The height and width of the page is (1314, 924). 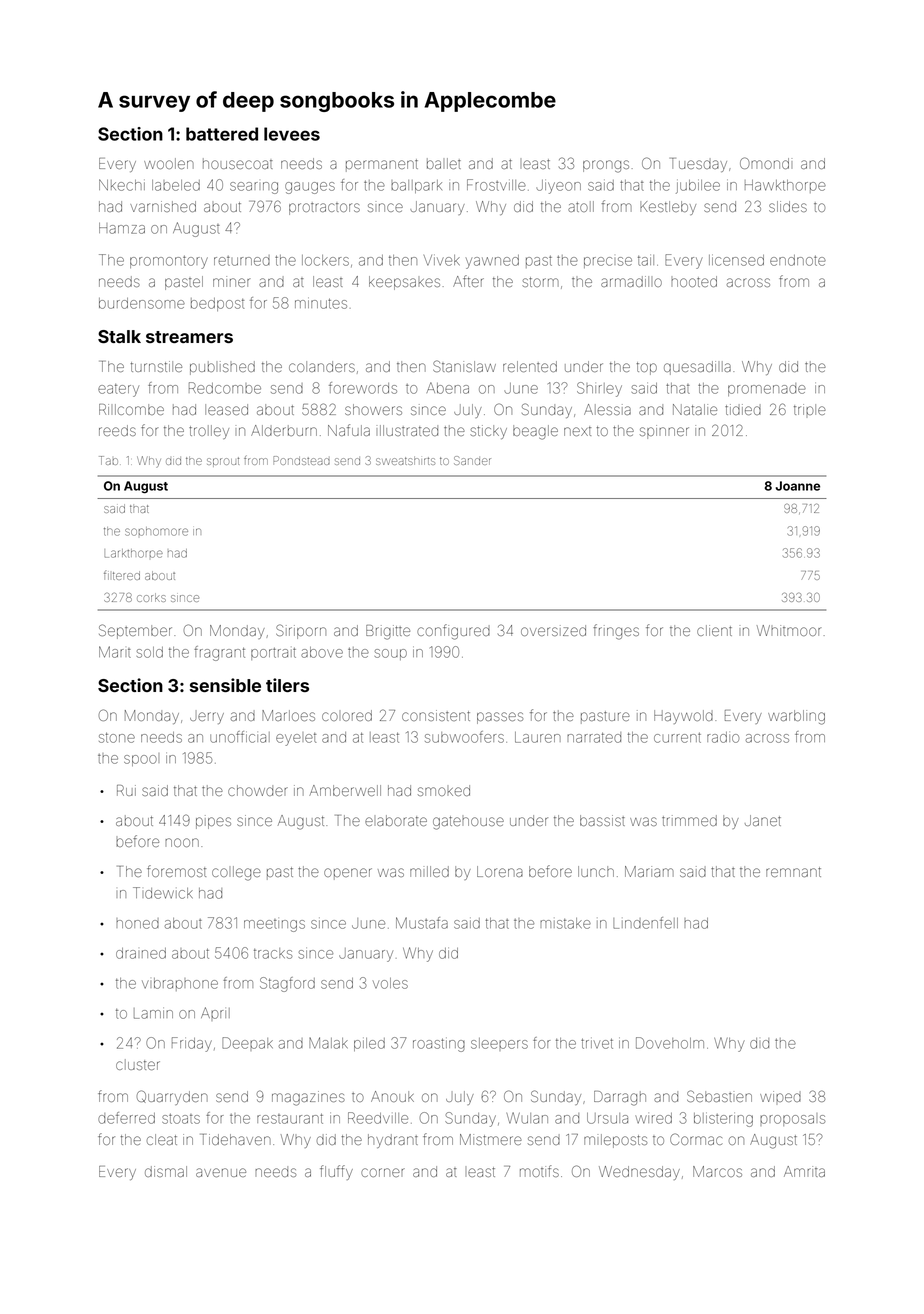 What do you see at coordinates (336, 1172) in the page?
I see `fluffy` at bounding box center [336, 1172].
